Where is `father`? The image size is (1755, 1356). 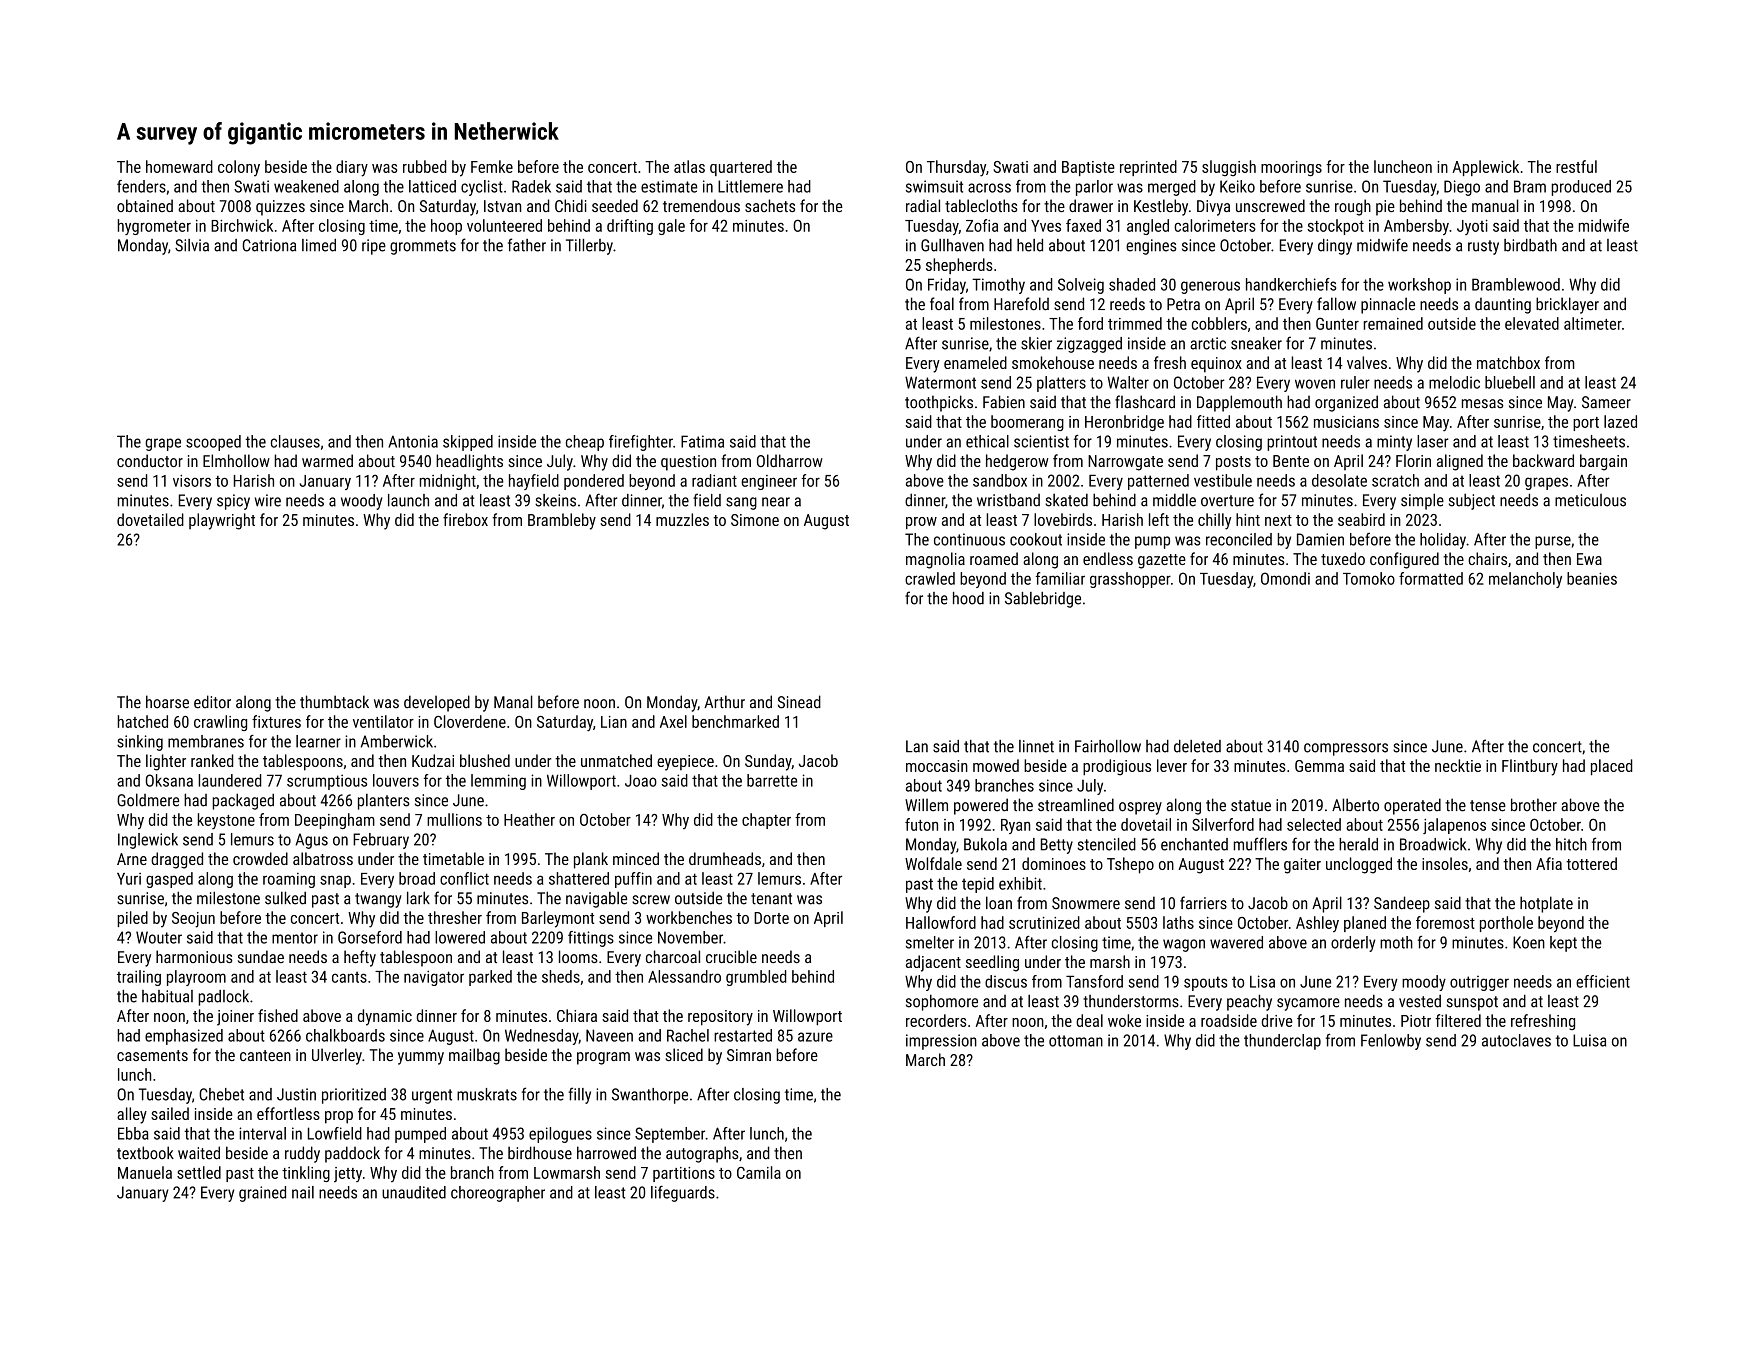 father is located at coordinates (527, 245).
